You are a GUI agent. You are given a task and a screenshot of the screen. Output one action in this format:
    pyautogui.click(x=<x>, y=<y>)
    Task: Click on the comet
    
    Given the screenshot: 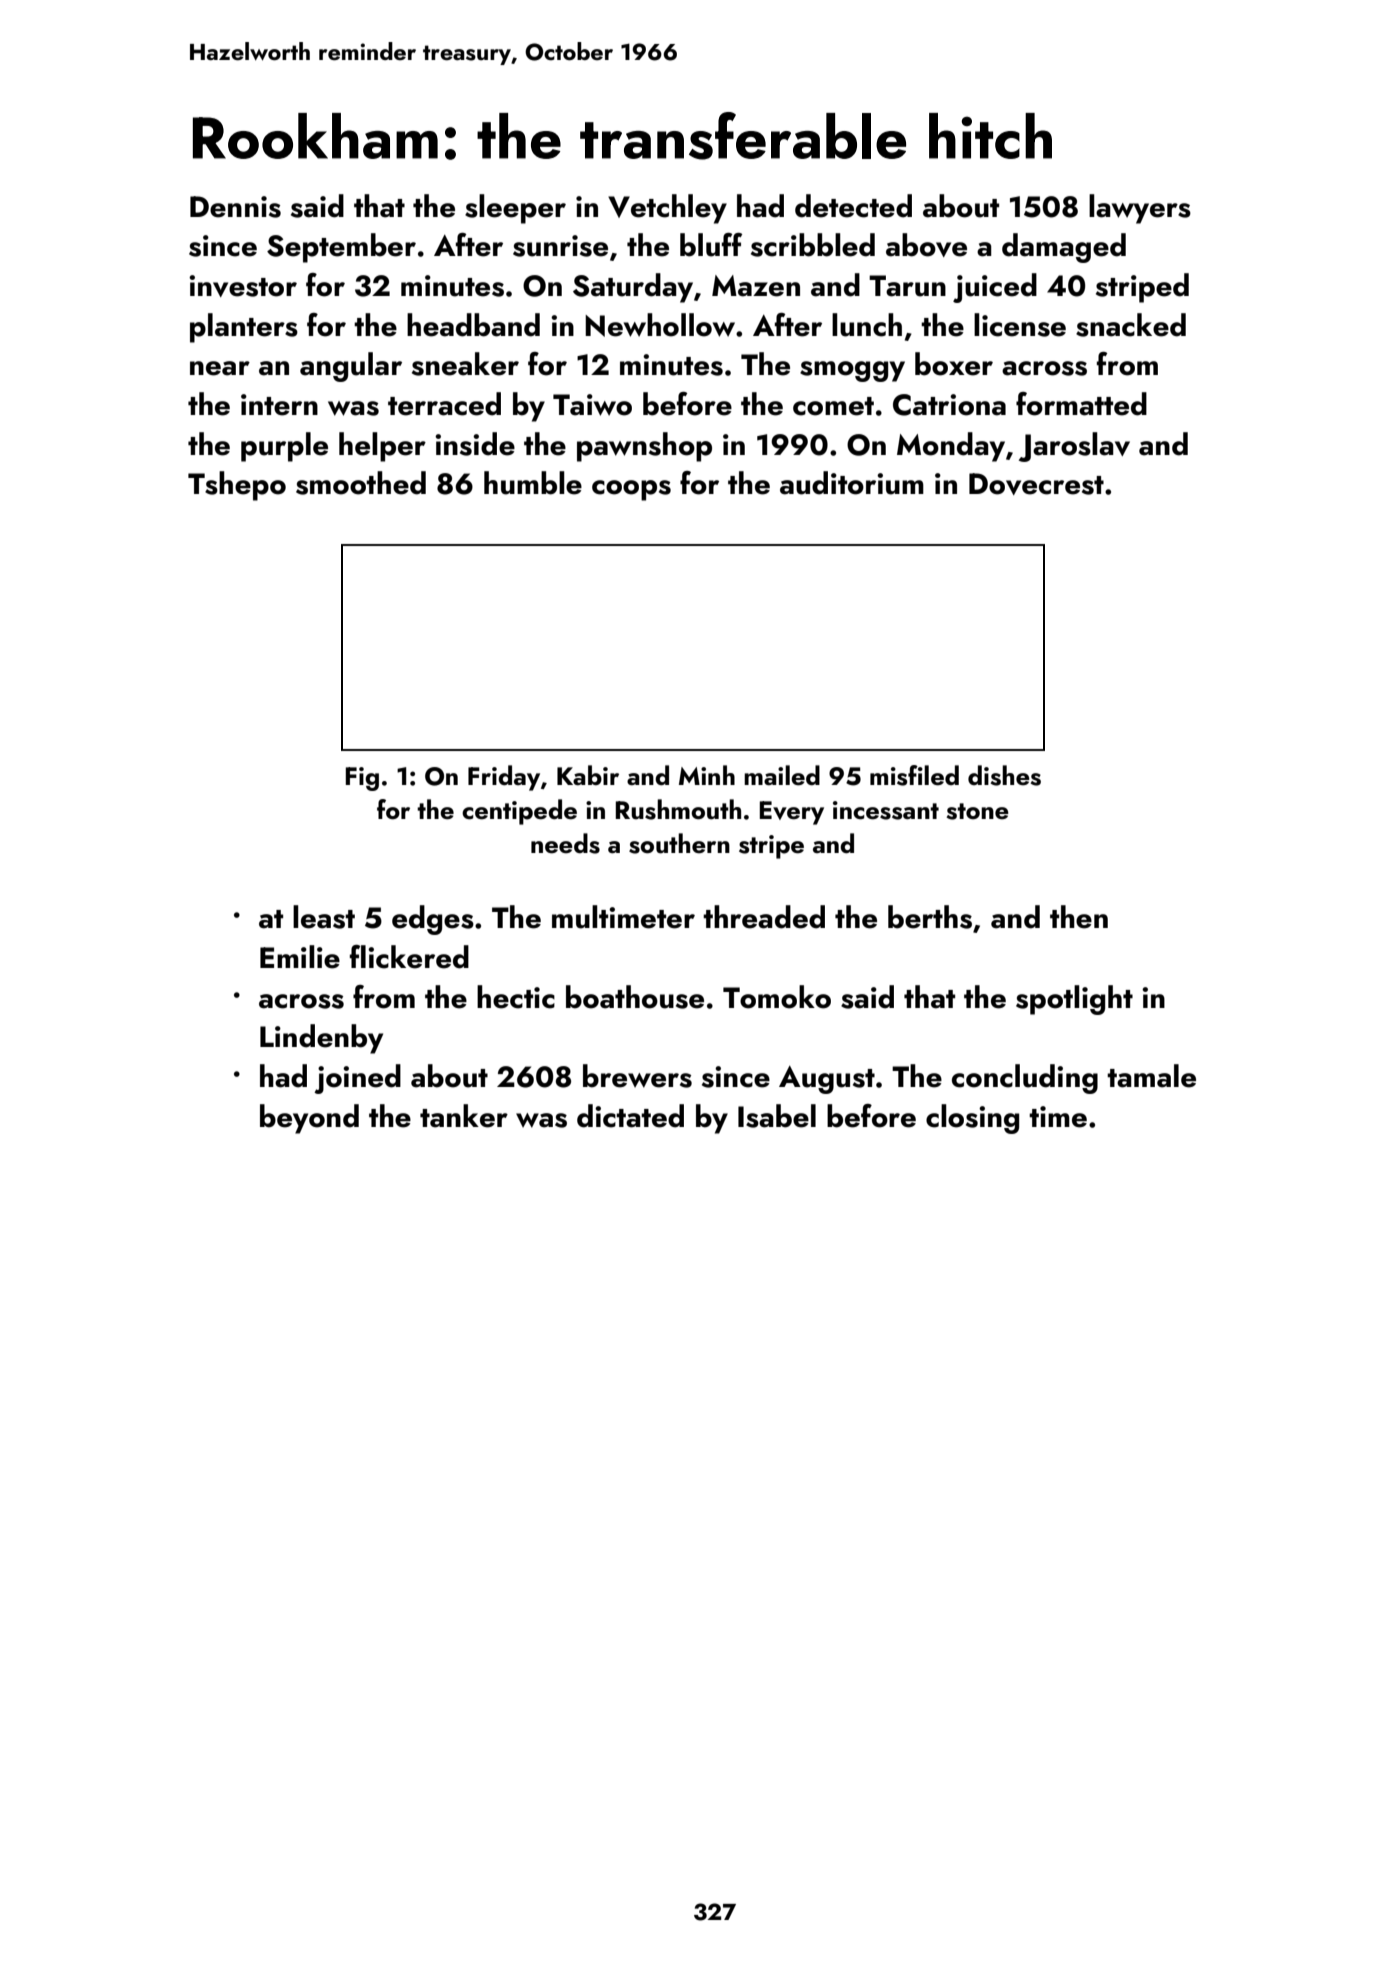 What is the action you would take?
    pyautogui.click(x=833, y=406)
